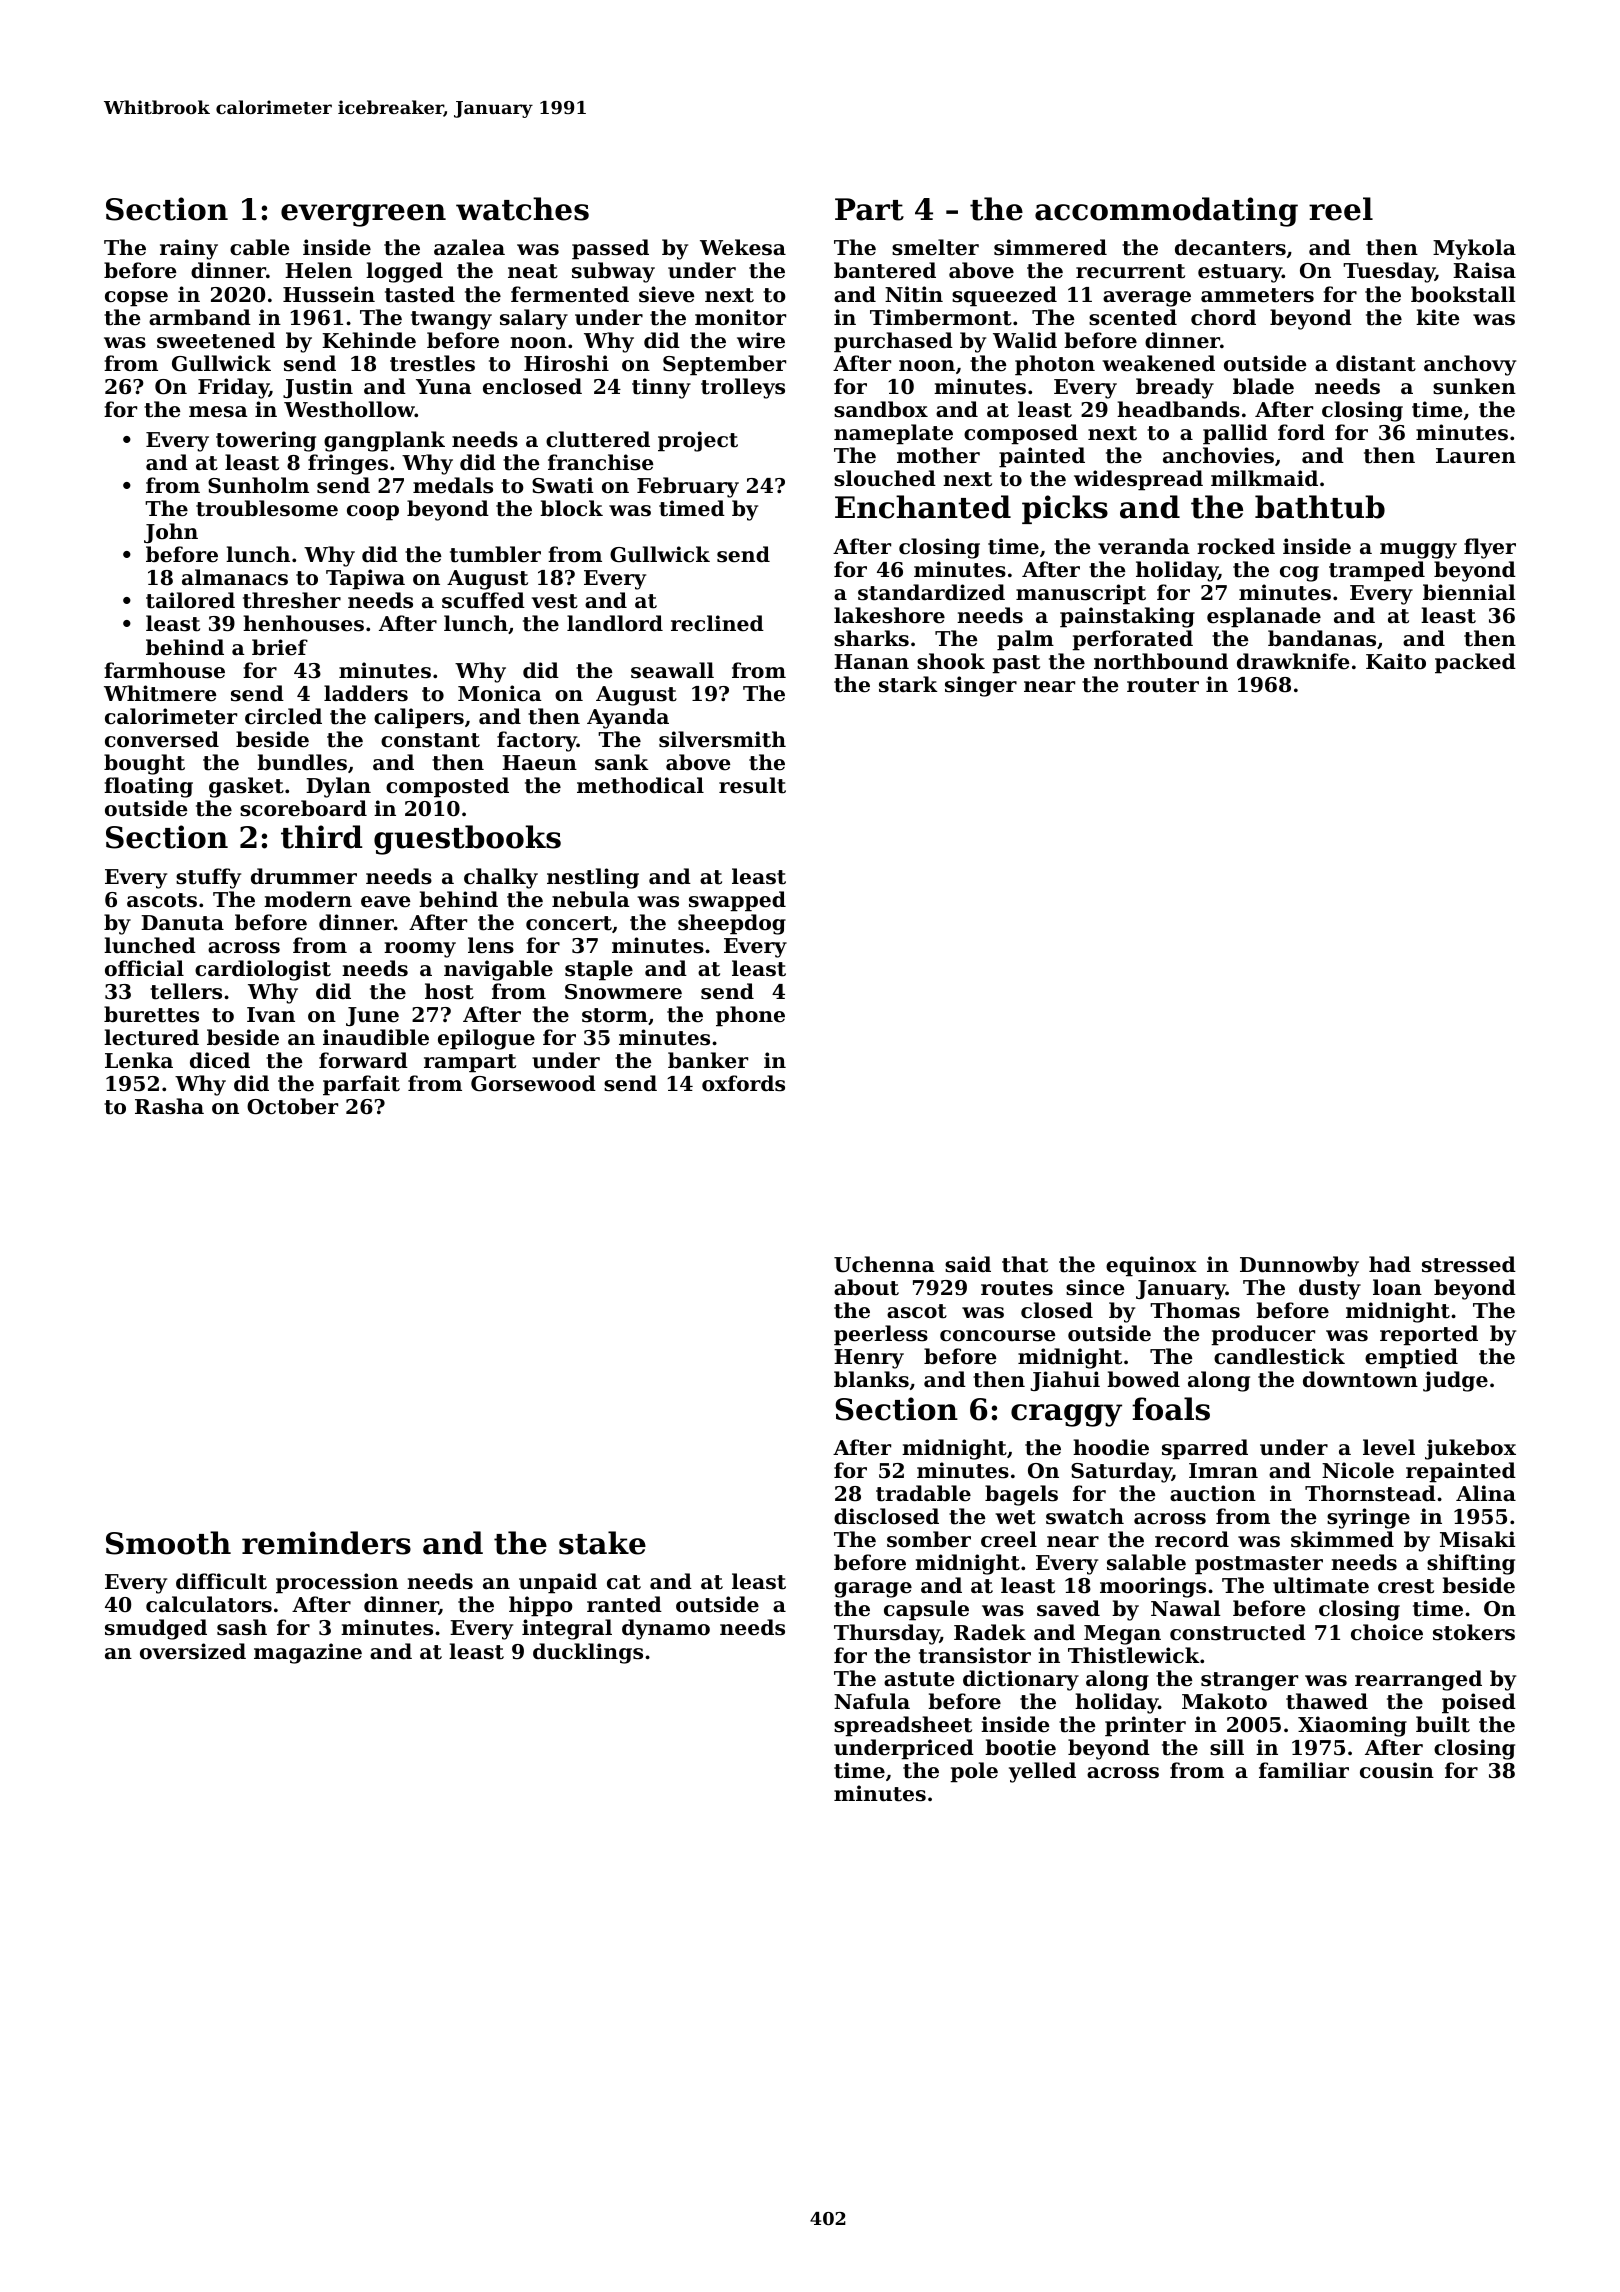 The width and height of the screenshot is (1620, 2292). What do you see at coordinates (151, 1037) in the screenshot?
I see `lectured` at bounding box center [151, 1037].
